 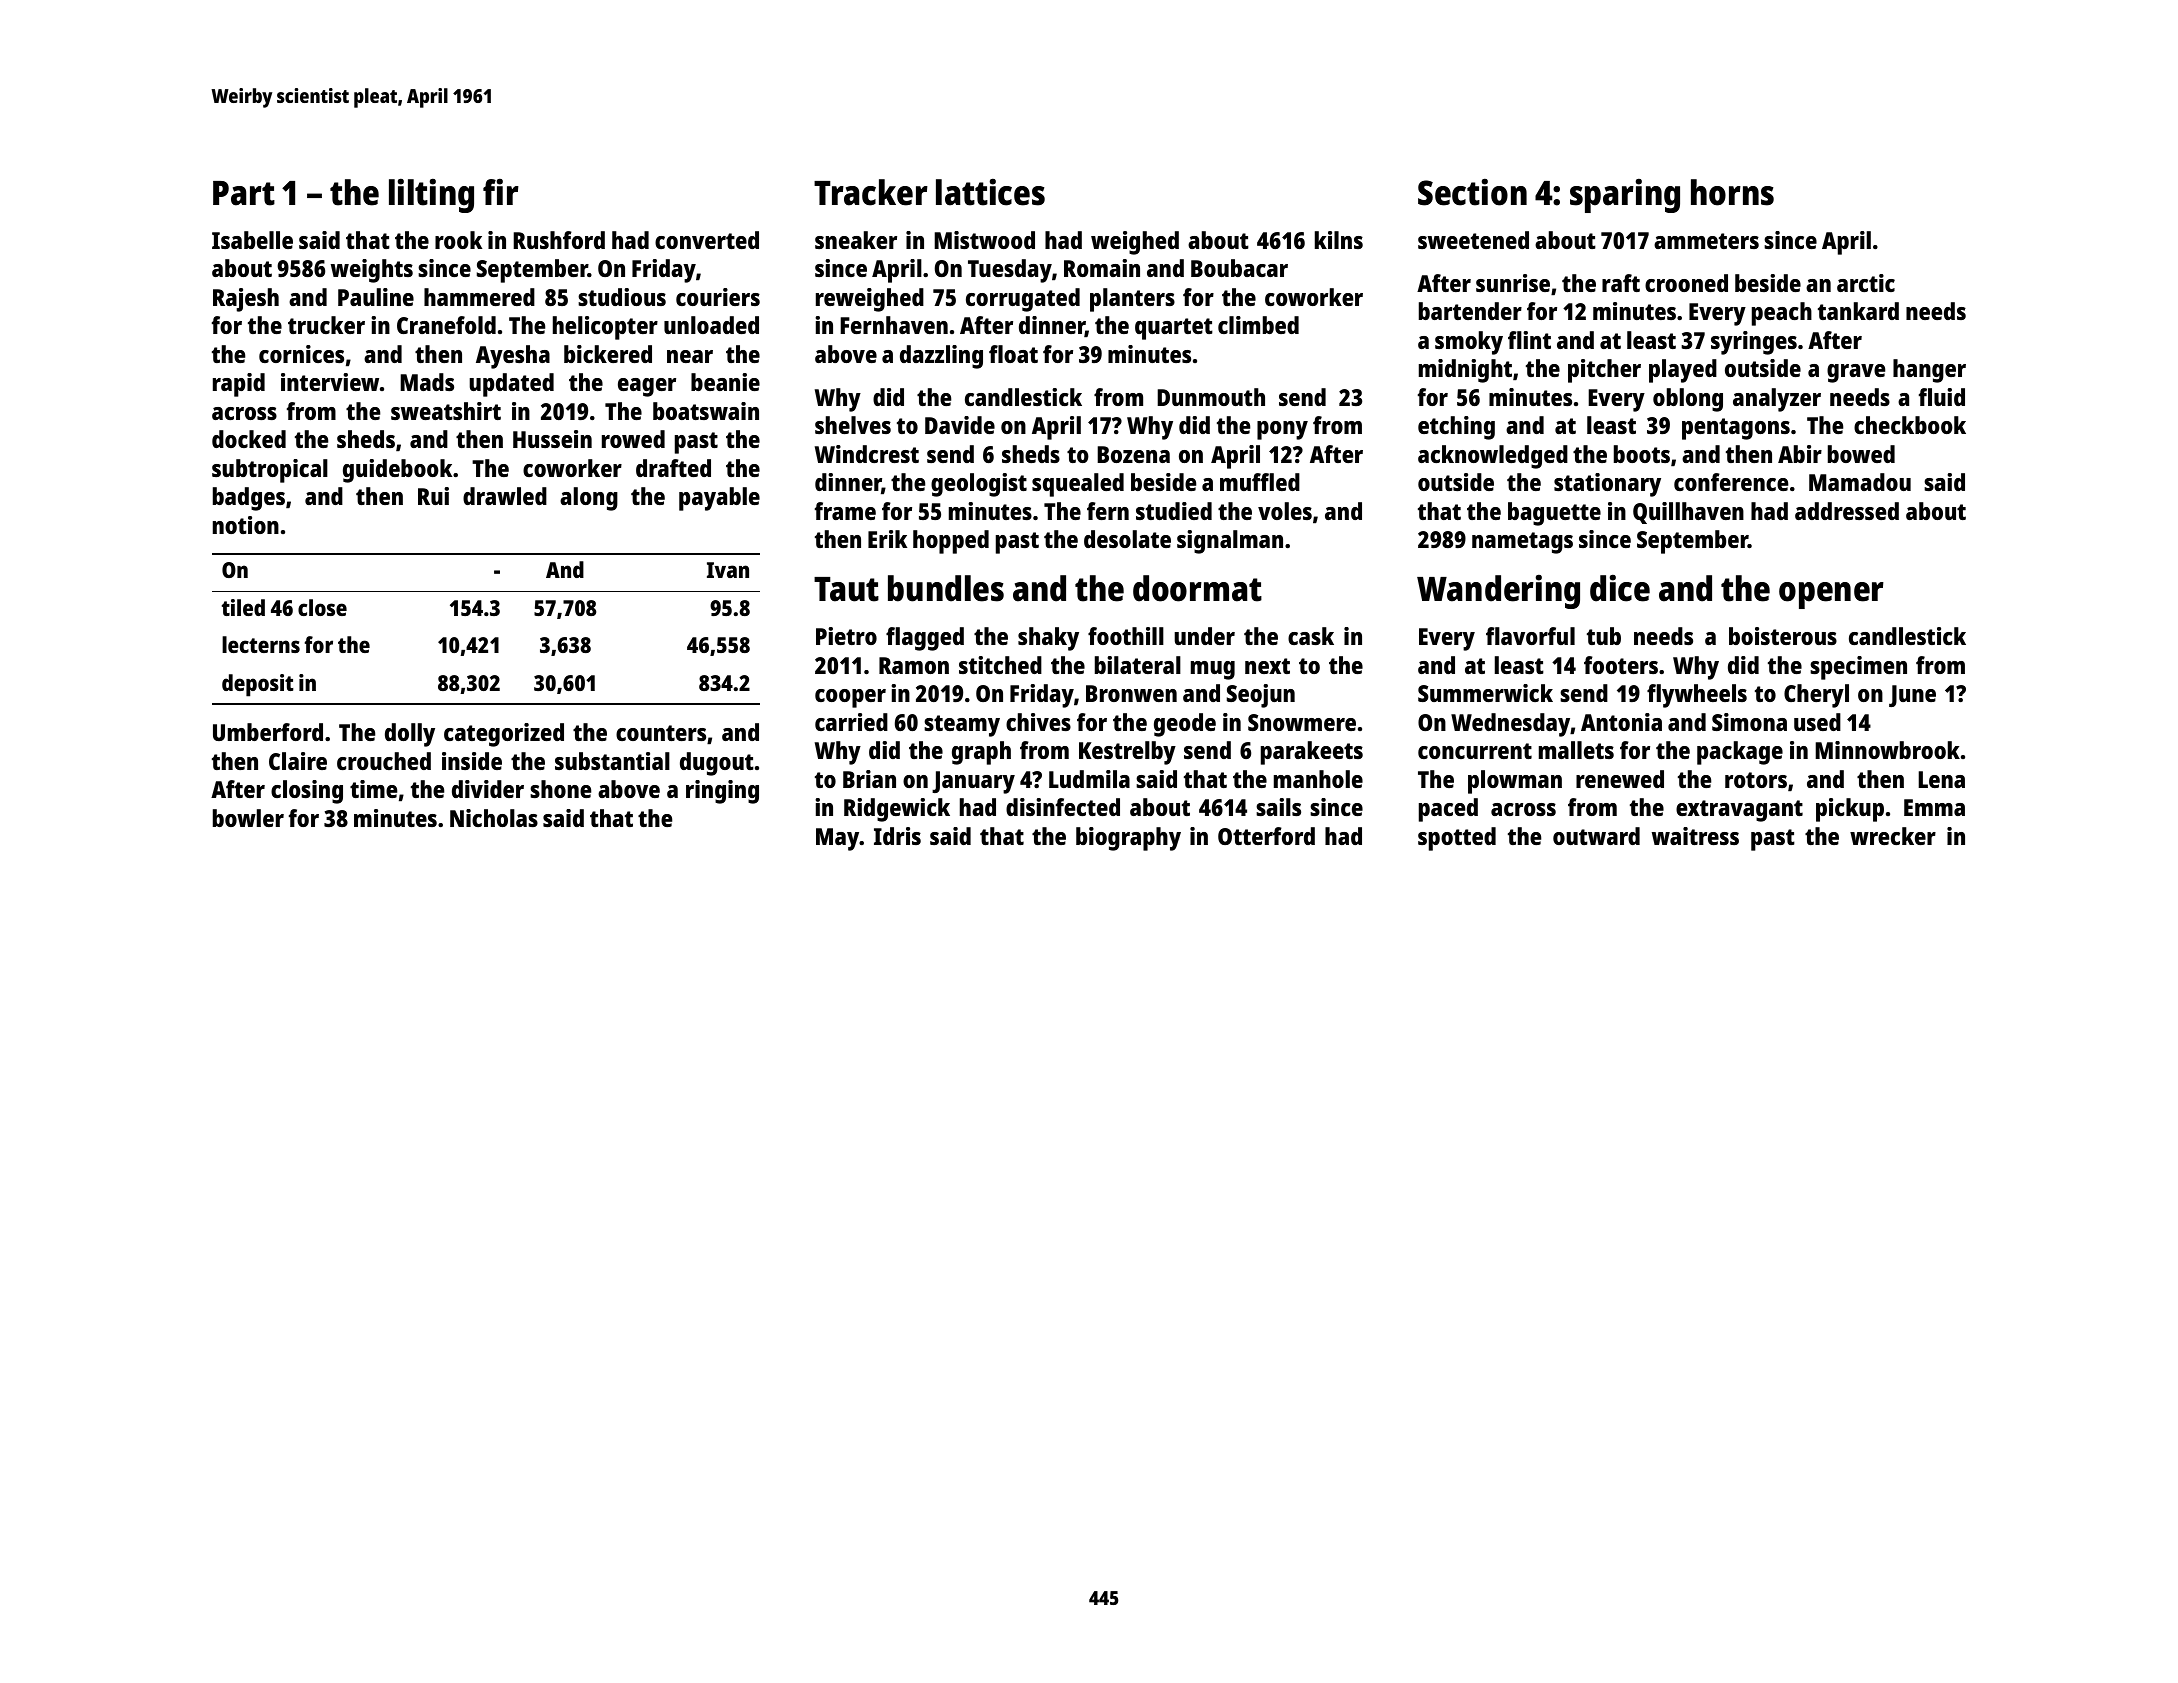 What do you see at coordinates (1621, 665) in the image?
I see `footers` at bounding box center [1621, 665].
